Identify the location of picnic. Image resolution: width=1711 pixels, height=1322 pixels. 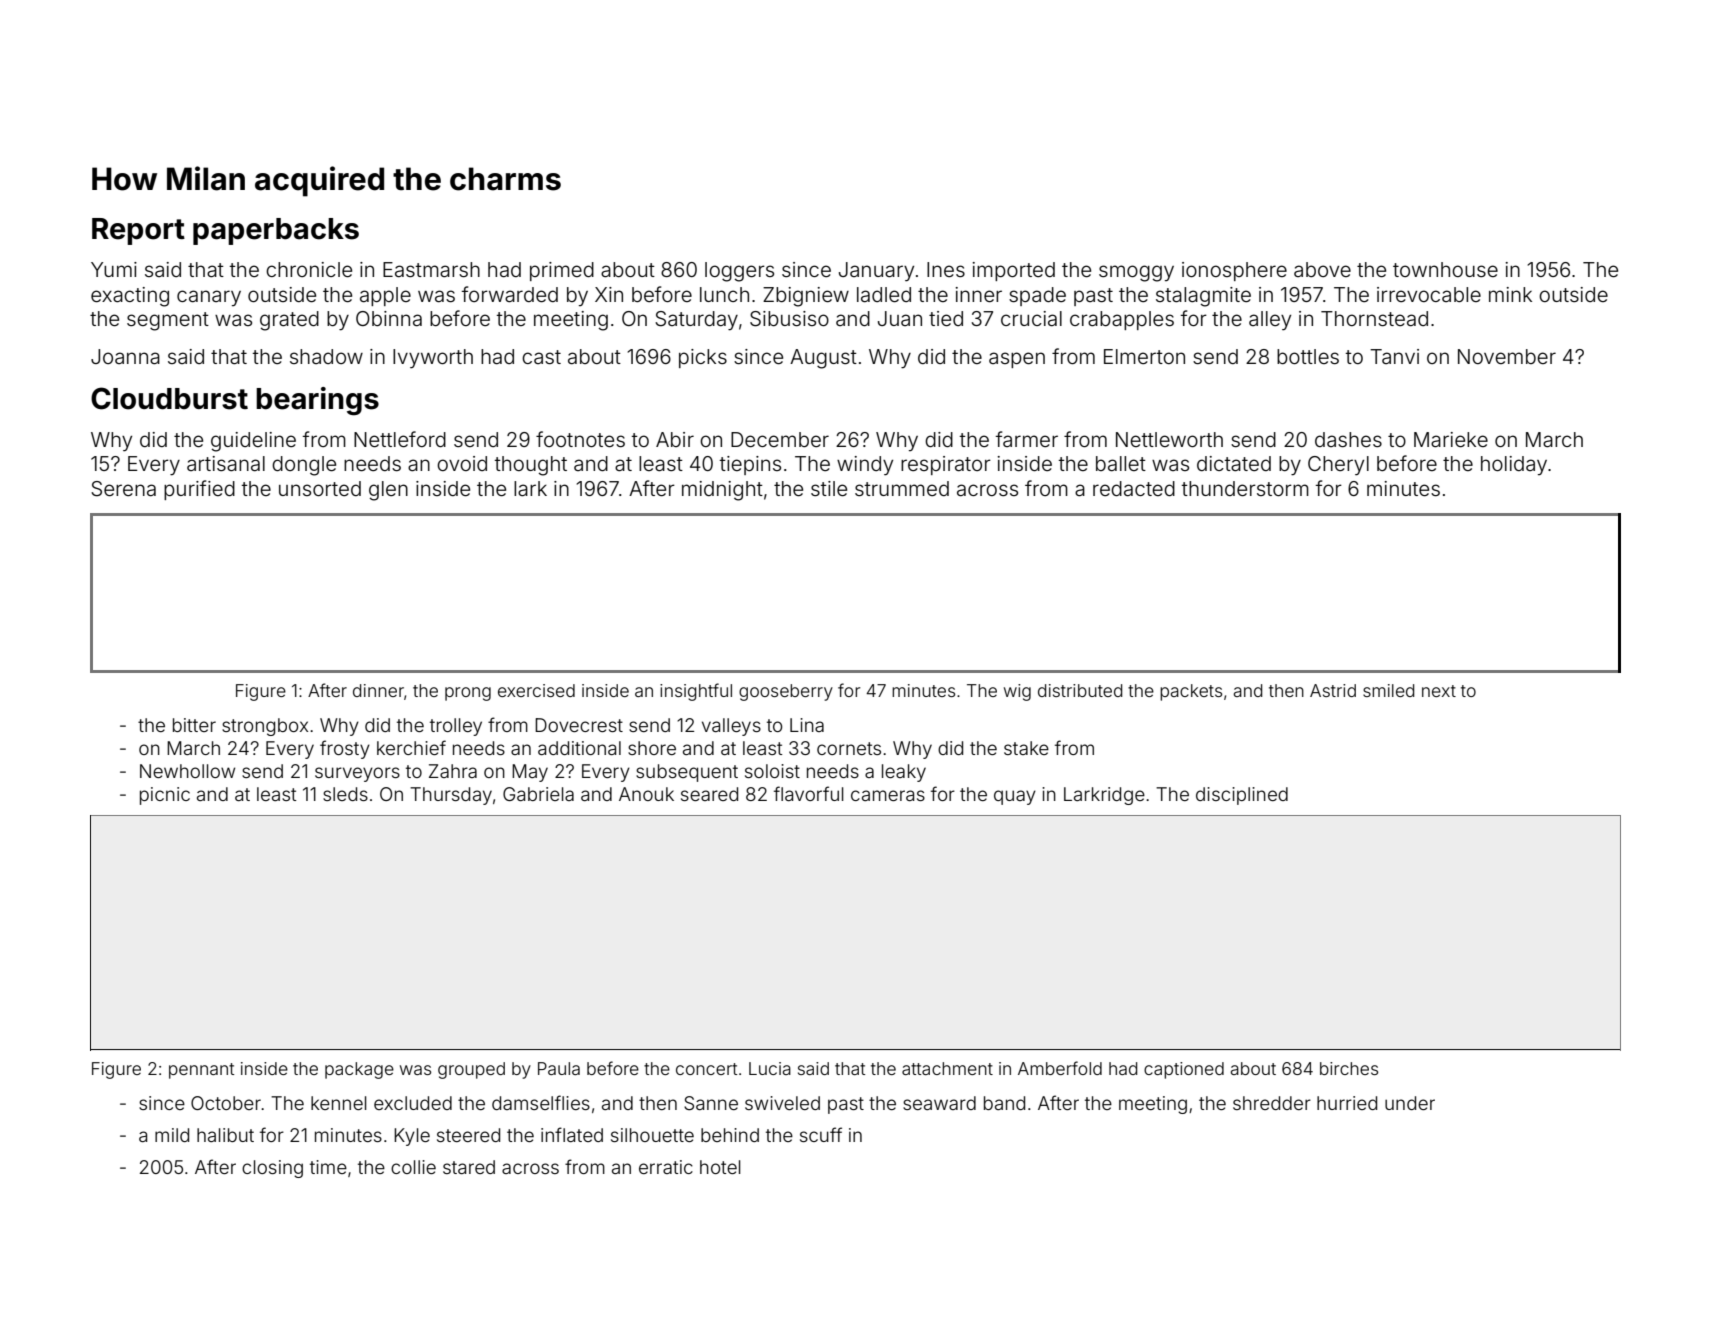
(165, 796).
